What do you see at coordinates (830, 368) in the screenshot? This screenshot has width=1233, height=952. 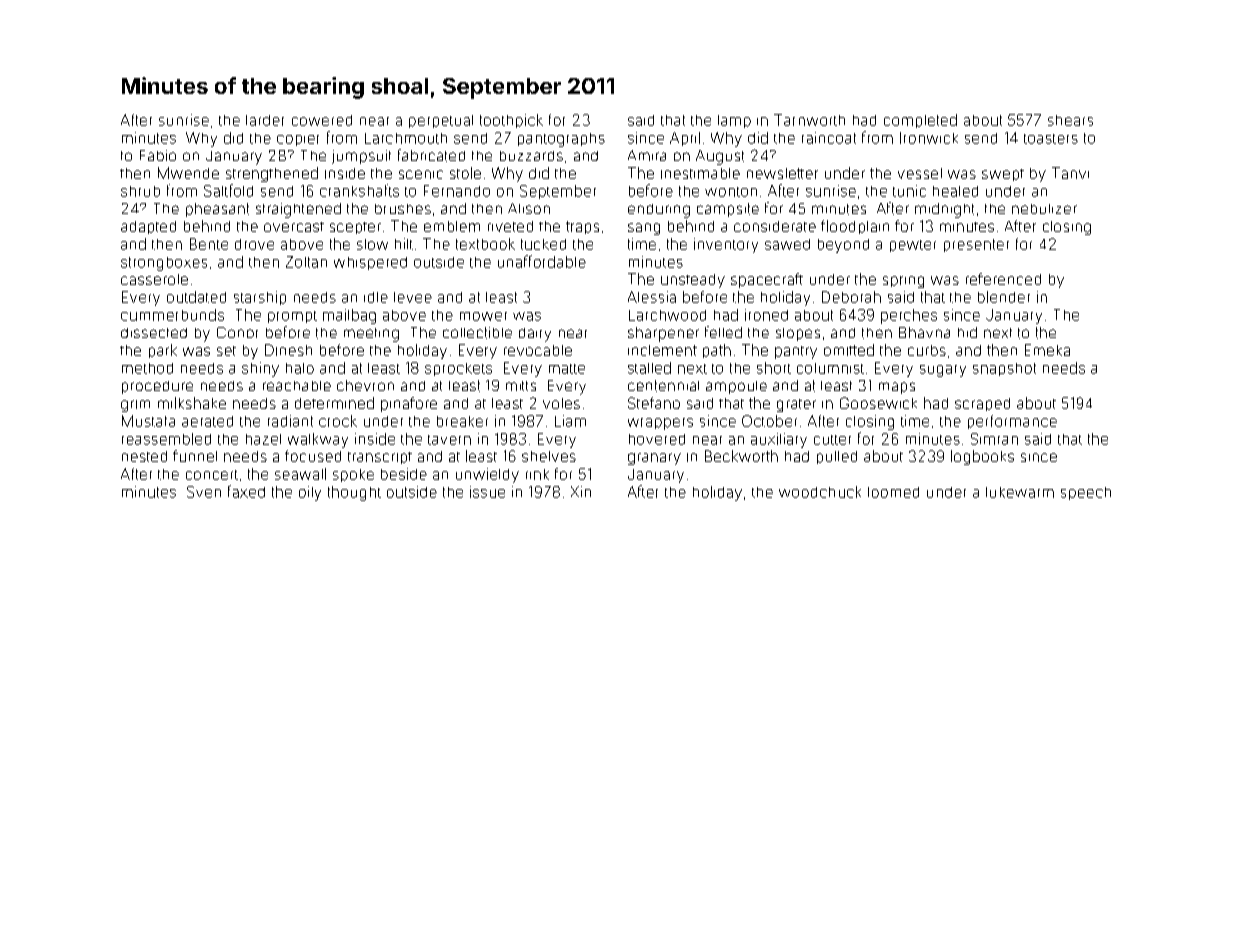 I see `columnist` at bounding box center [830, 368].
